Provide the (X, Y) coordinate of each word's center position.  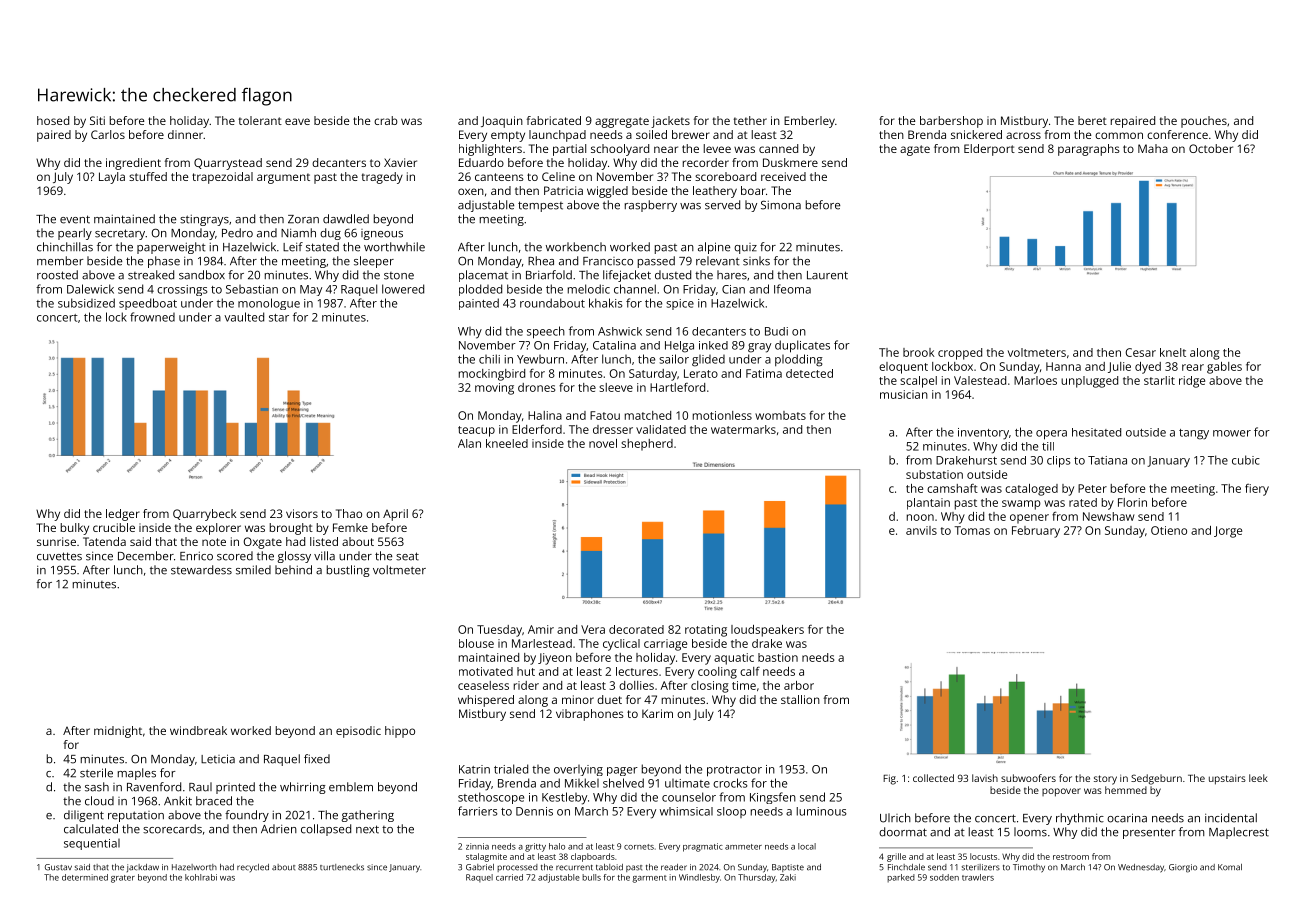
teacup (476, 431)
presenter (1149, 833)
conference (1177, 134)
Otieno (1169, 530)
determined (85, 877)
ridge (1192, 382)
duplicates (802, 346)
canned (778, 148)
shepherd (647, 445)
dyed (1148, 368)
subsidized (86, 303)
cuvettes (59, 556)
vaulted (244, 317)
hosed (53, 120)
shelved (623, 783)
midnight (118, 732)
